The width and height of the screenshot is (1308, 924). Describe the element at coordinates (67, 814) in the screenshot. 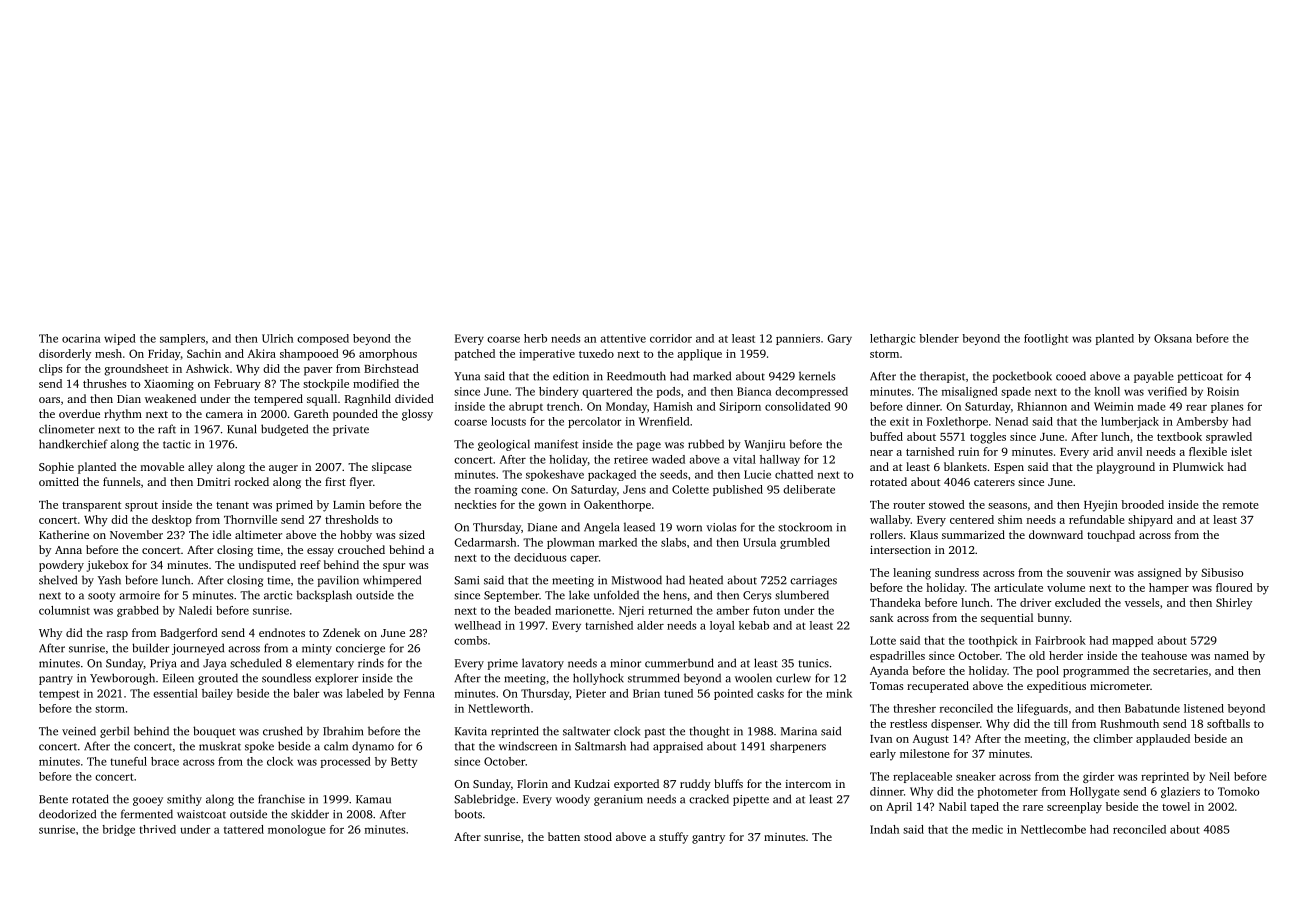

I see `deodorized` at that location.
